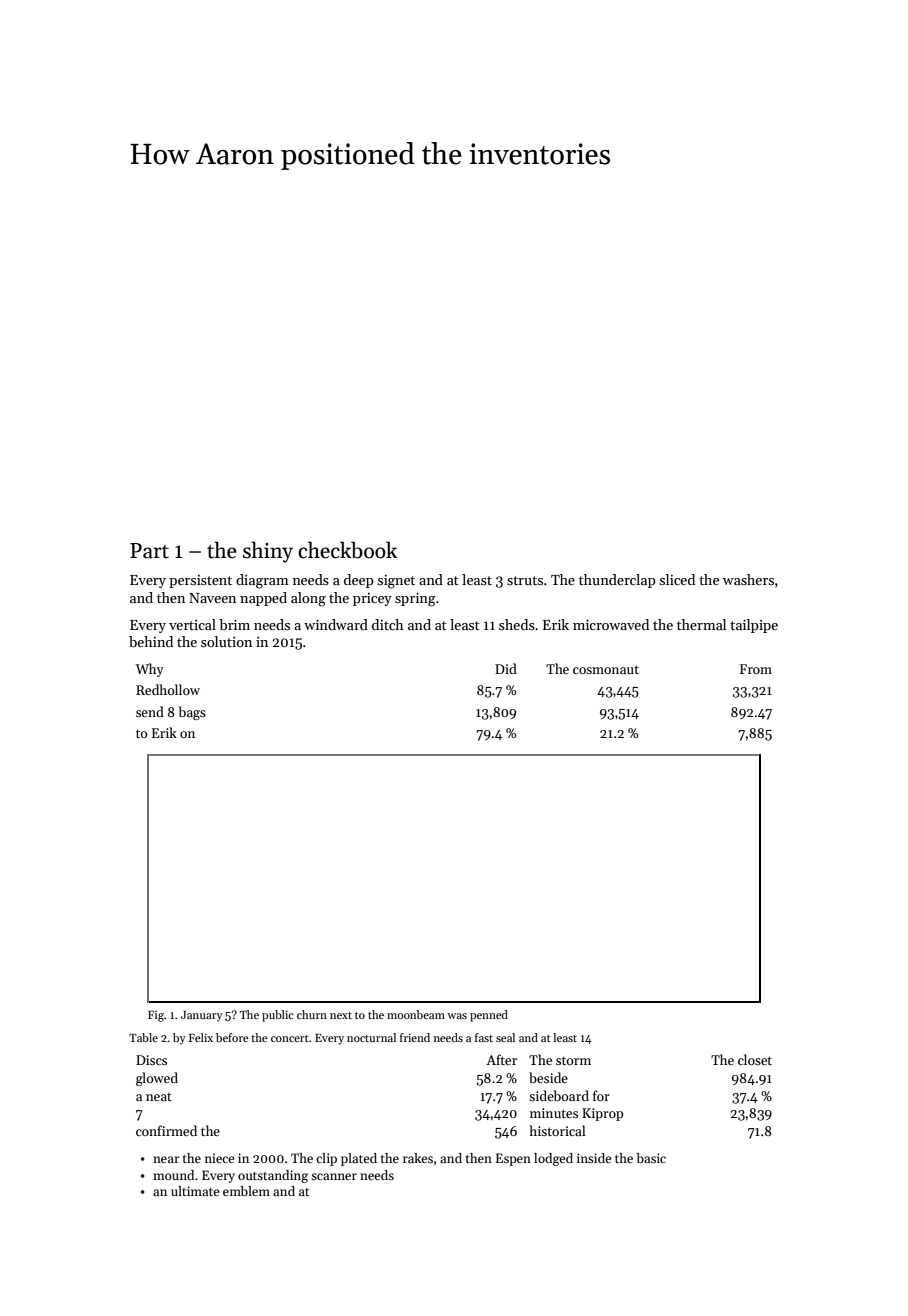 This screenshot has height=1316, width=908. I want to click on struts, so click(525, 580).
